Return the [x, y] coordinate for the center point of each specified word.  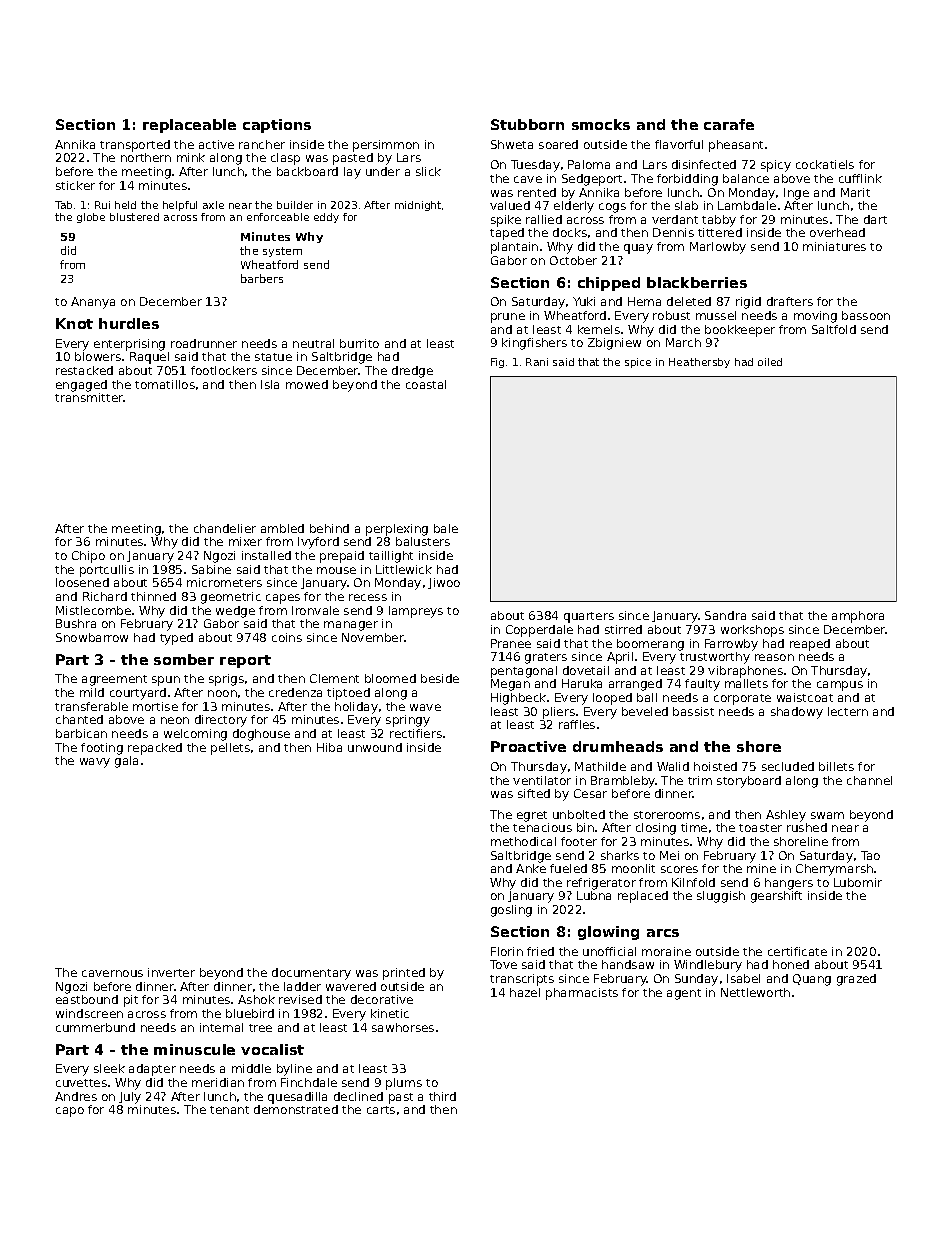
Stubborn [527, 124]
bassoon [866, 315]
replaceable [189, 126]
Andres [76, 1096]
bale [446, 528]
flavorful [679, 144]
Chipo [88, 557]
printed [404, 974]
